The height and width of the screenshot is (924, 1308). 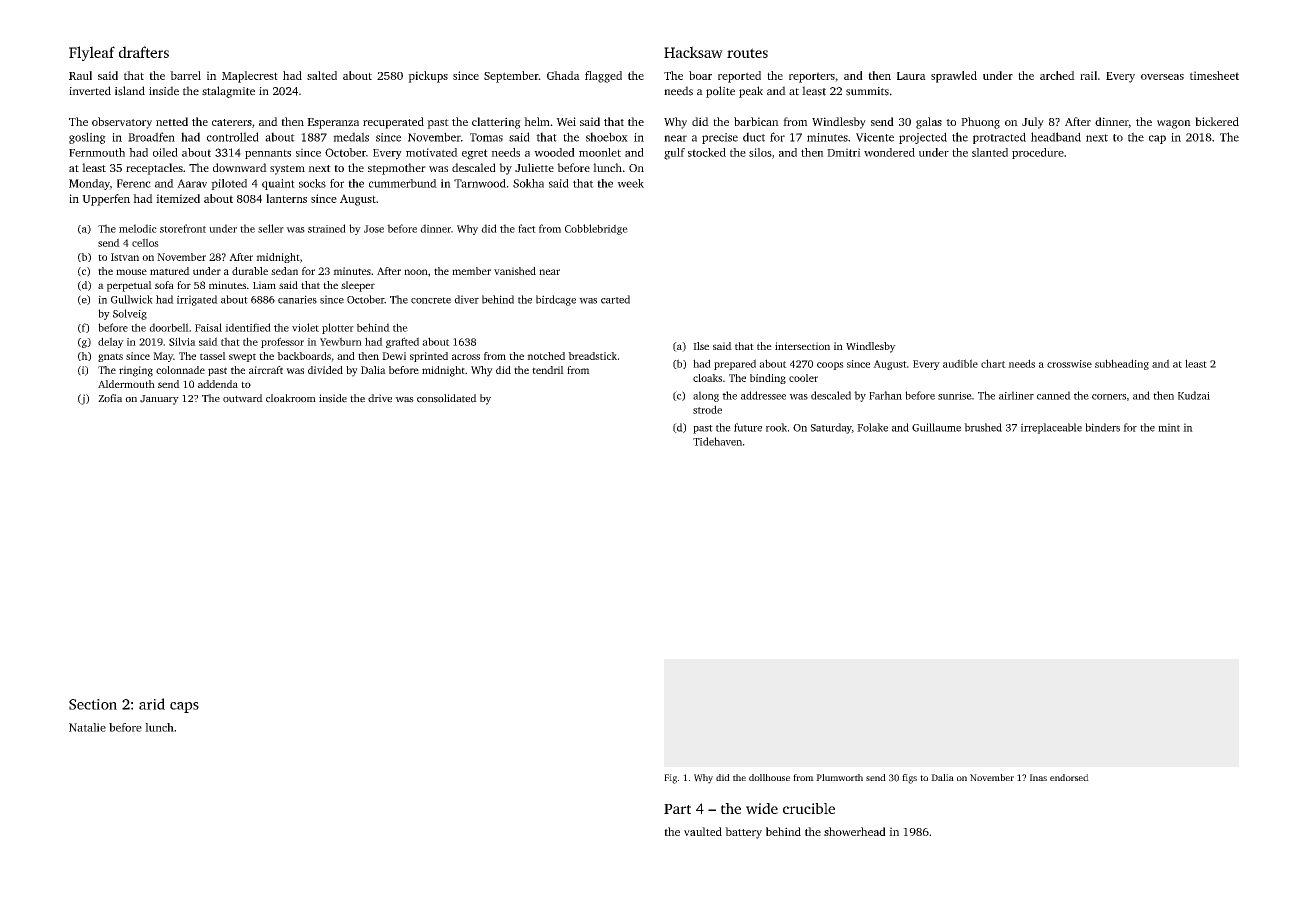 What do you see at coordinates (936, 427) in the screenshot?
I see `Guillaume` at bounding box center [936, 427].
